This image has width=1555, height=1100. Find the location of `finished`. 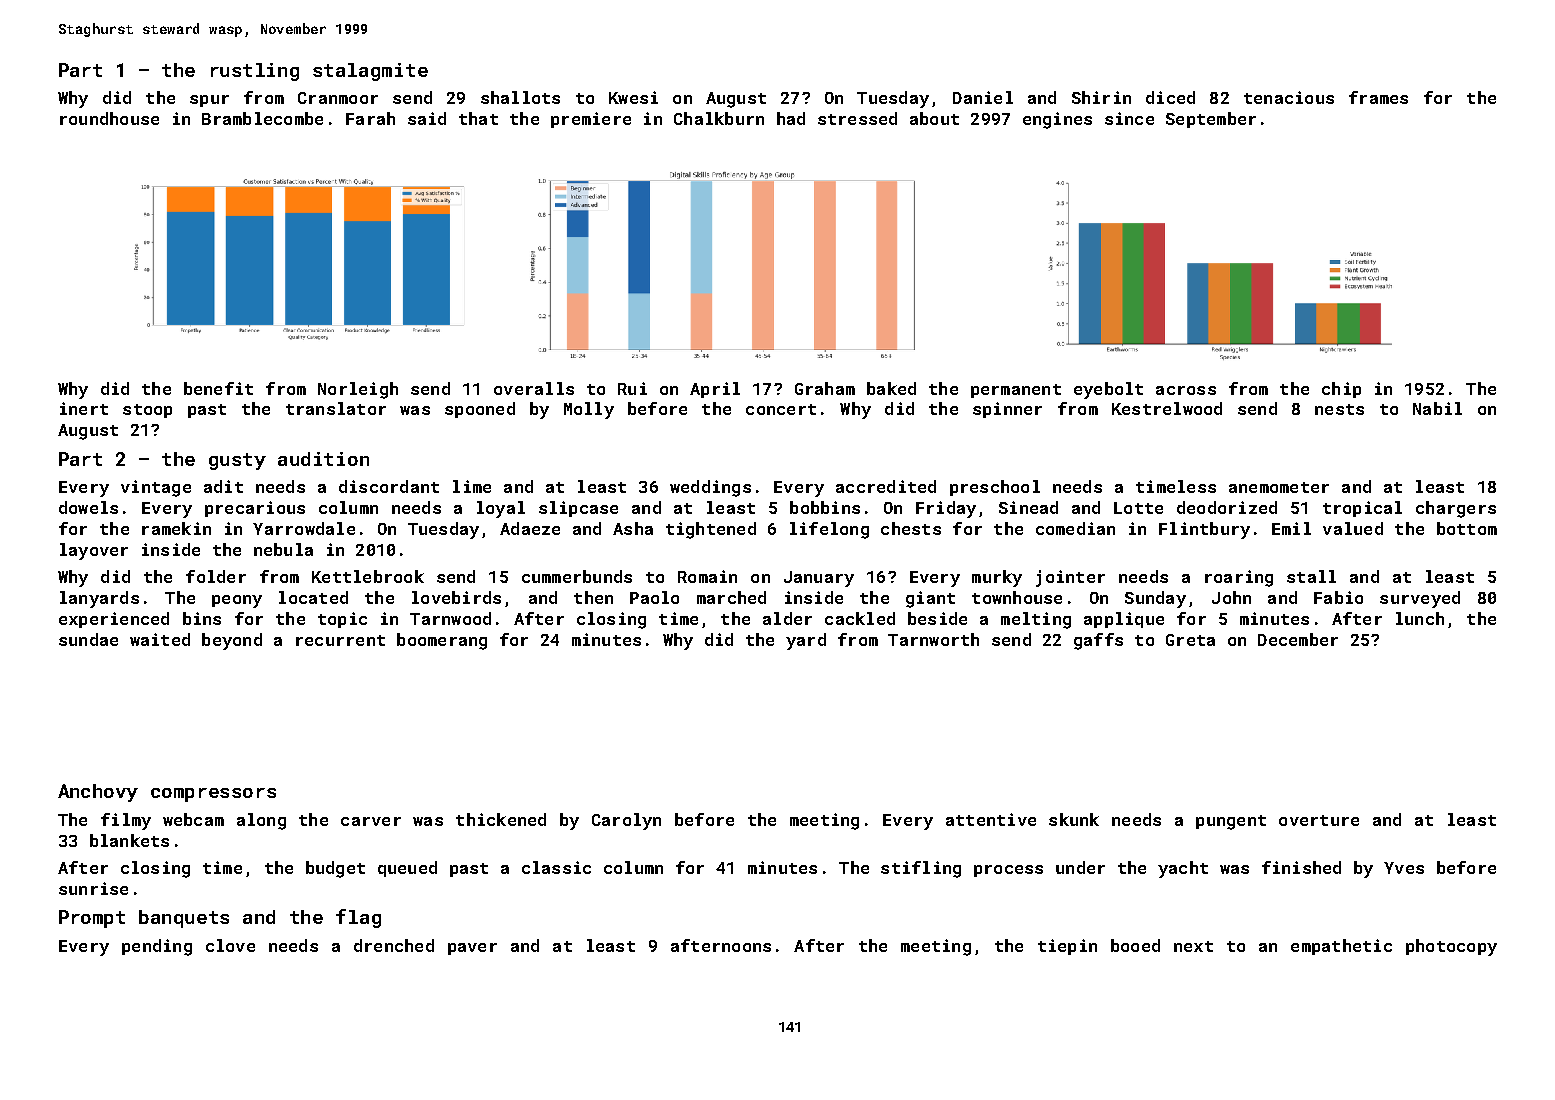

finished is located at coordinates (1301, 867).
